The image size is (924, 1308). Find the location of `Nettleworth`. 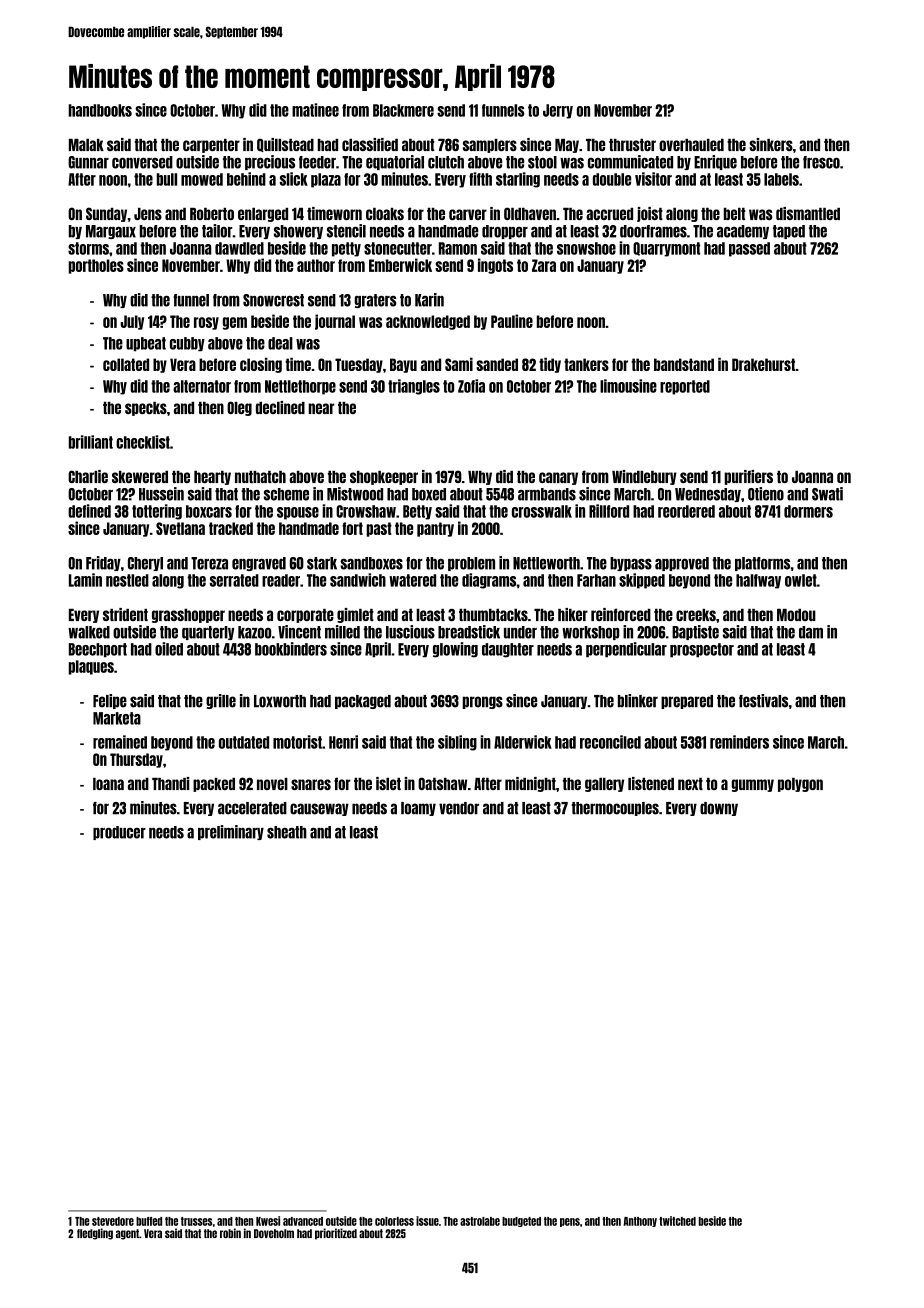

Nettleworth is located at coordinates (546, 563).
